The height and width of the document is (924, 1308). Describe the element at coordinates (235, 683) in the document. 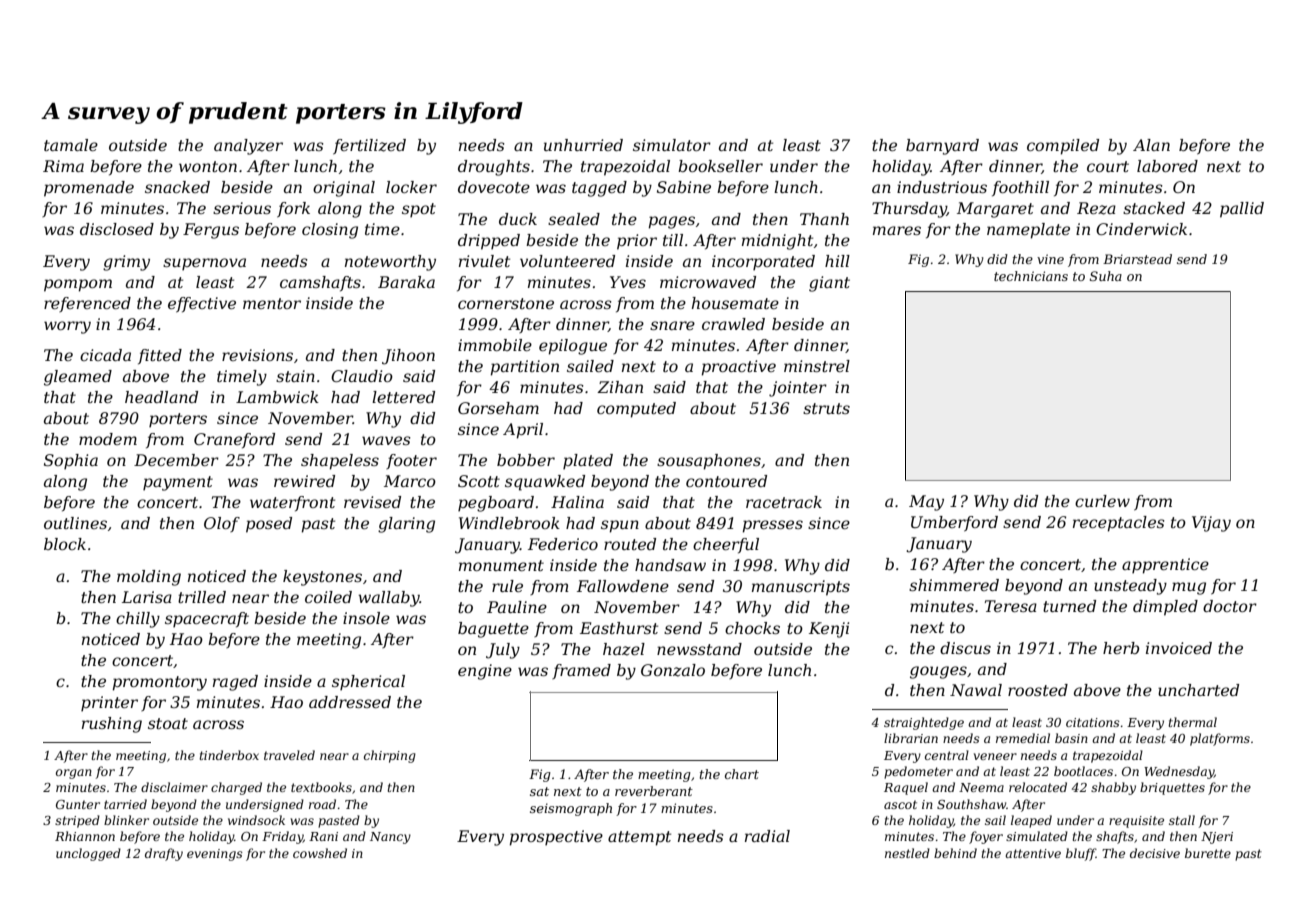

I see `raged` at that location.
